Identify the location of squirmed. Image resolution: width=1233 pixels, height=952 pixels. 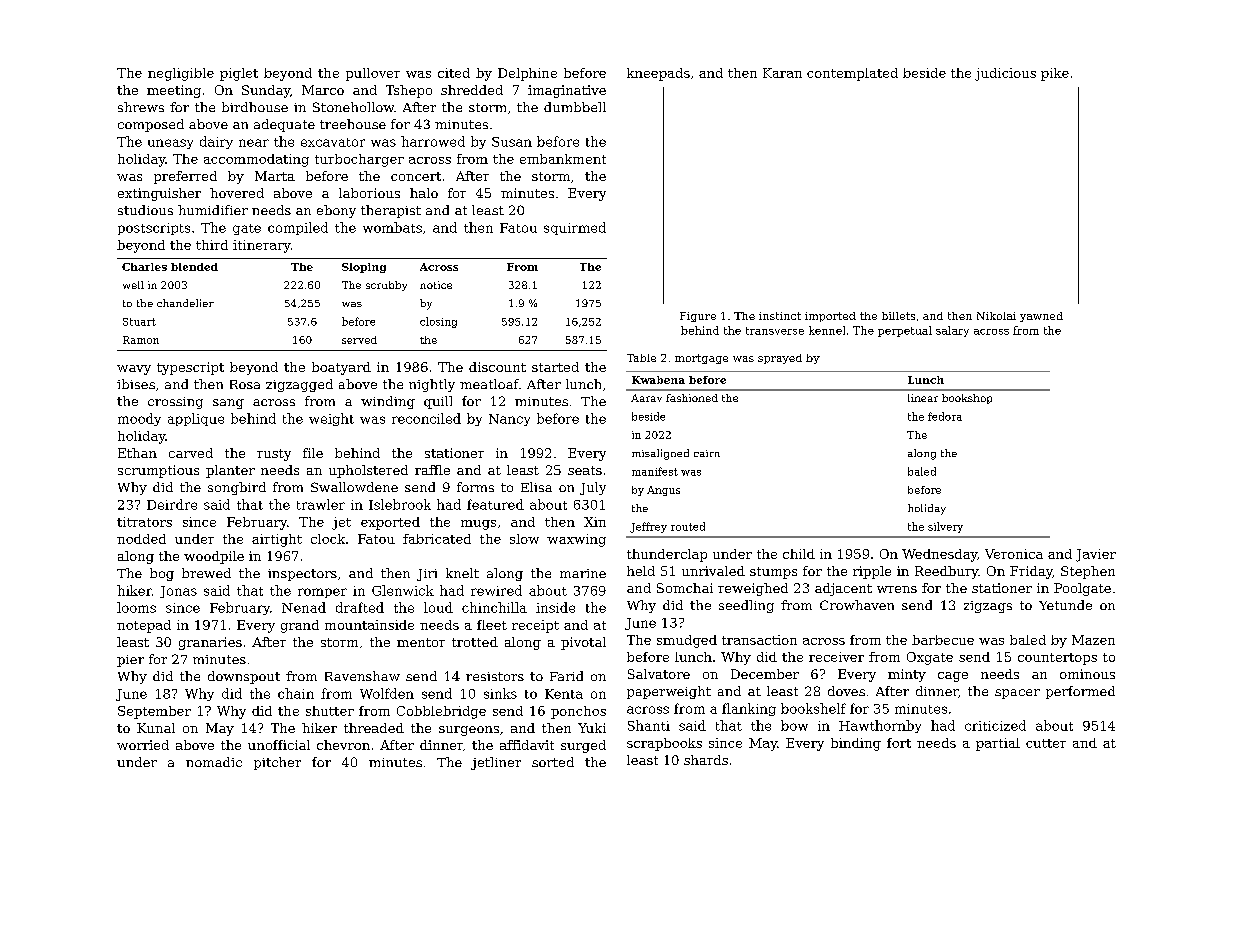
(575, 228).
